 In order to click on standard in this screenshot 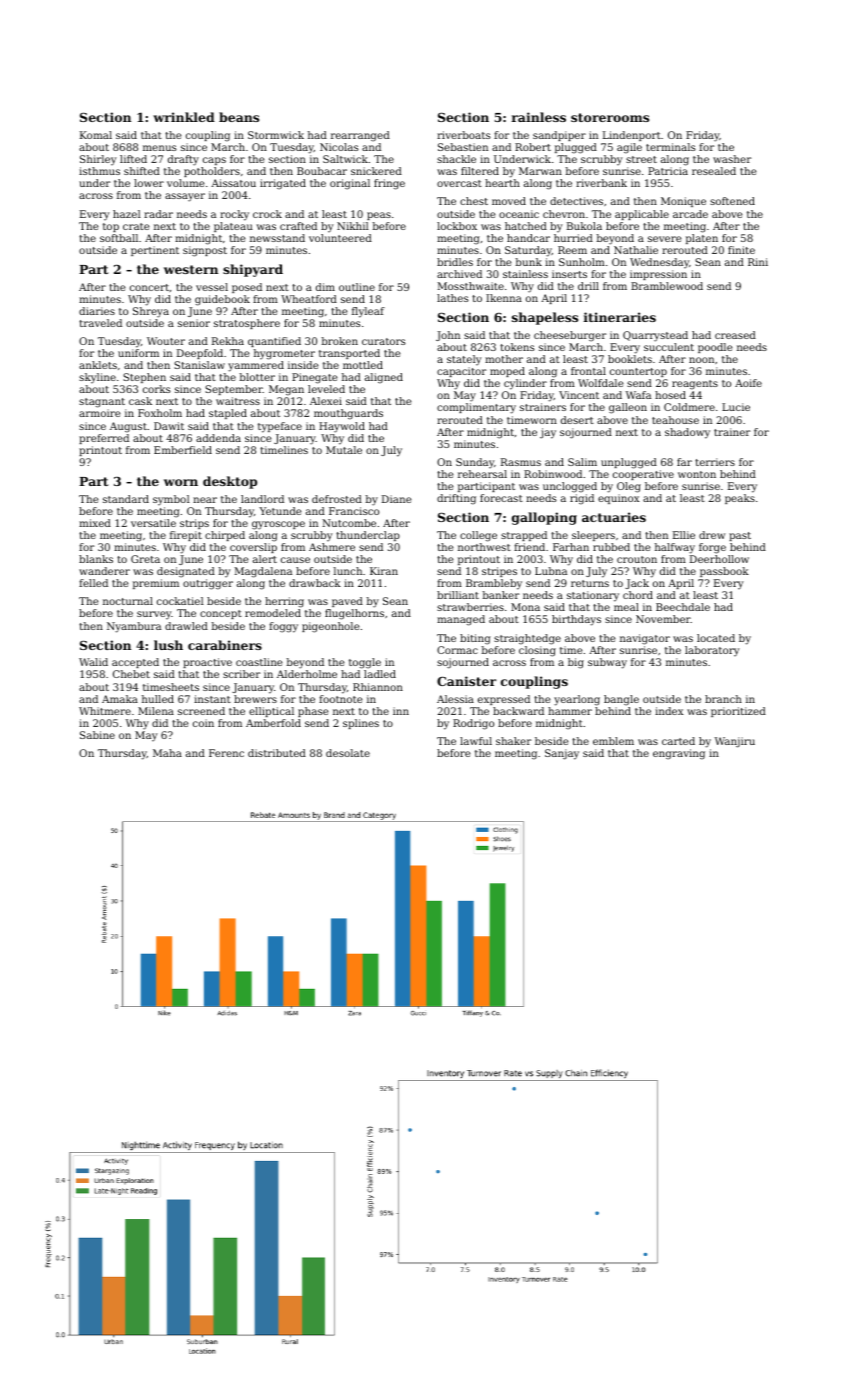, I will do `click(126, 499)`.
